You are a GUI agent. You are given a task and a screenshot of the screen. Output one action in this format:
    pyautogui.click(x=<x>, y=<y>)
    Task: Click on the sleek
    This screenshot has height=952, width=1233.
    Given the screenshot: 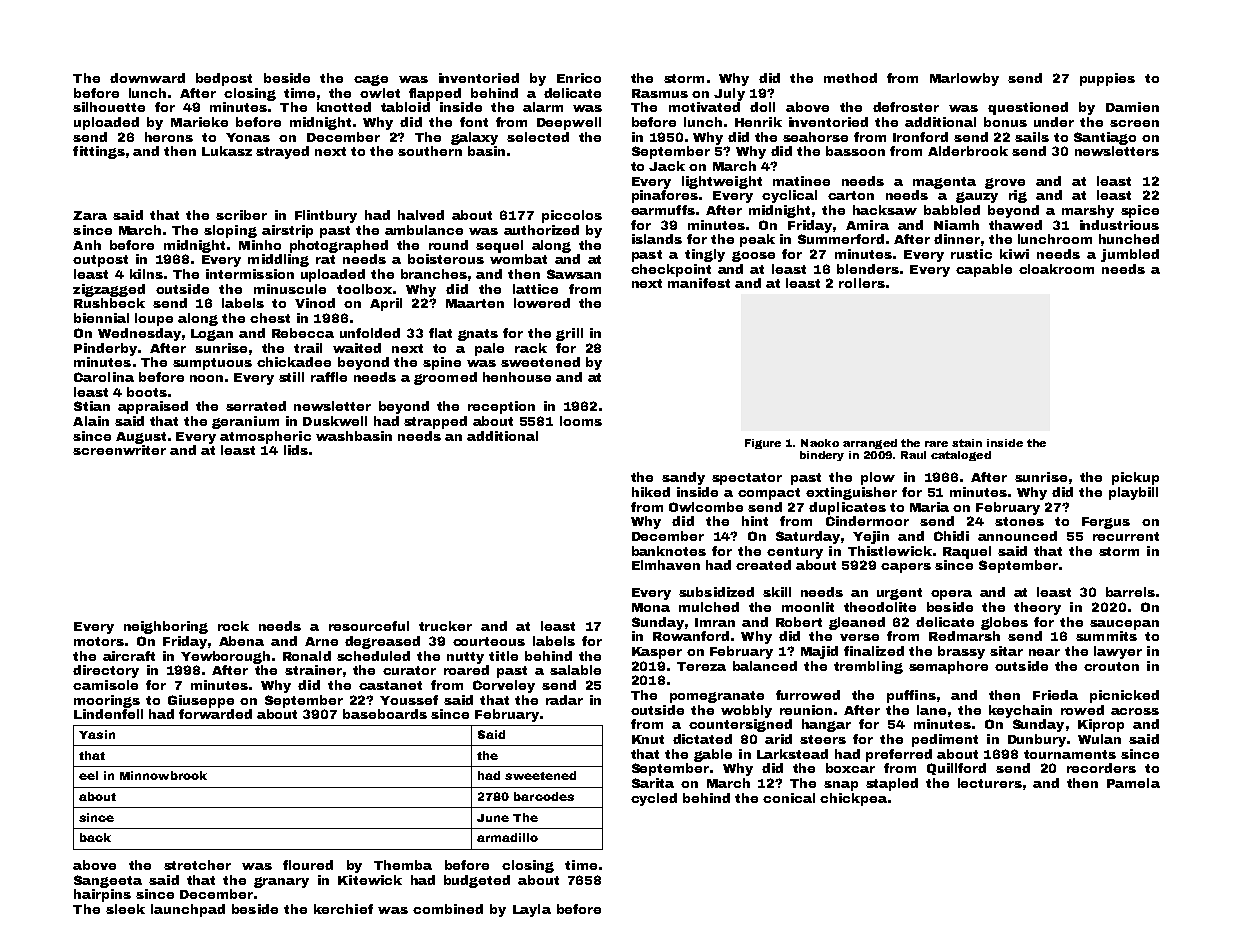 What is the action you would take?
    pyautogui.click(x=125, y=909)
